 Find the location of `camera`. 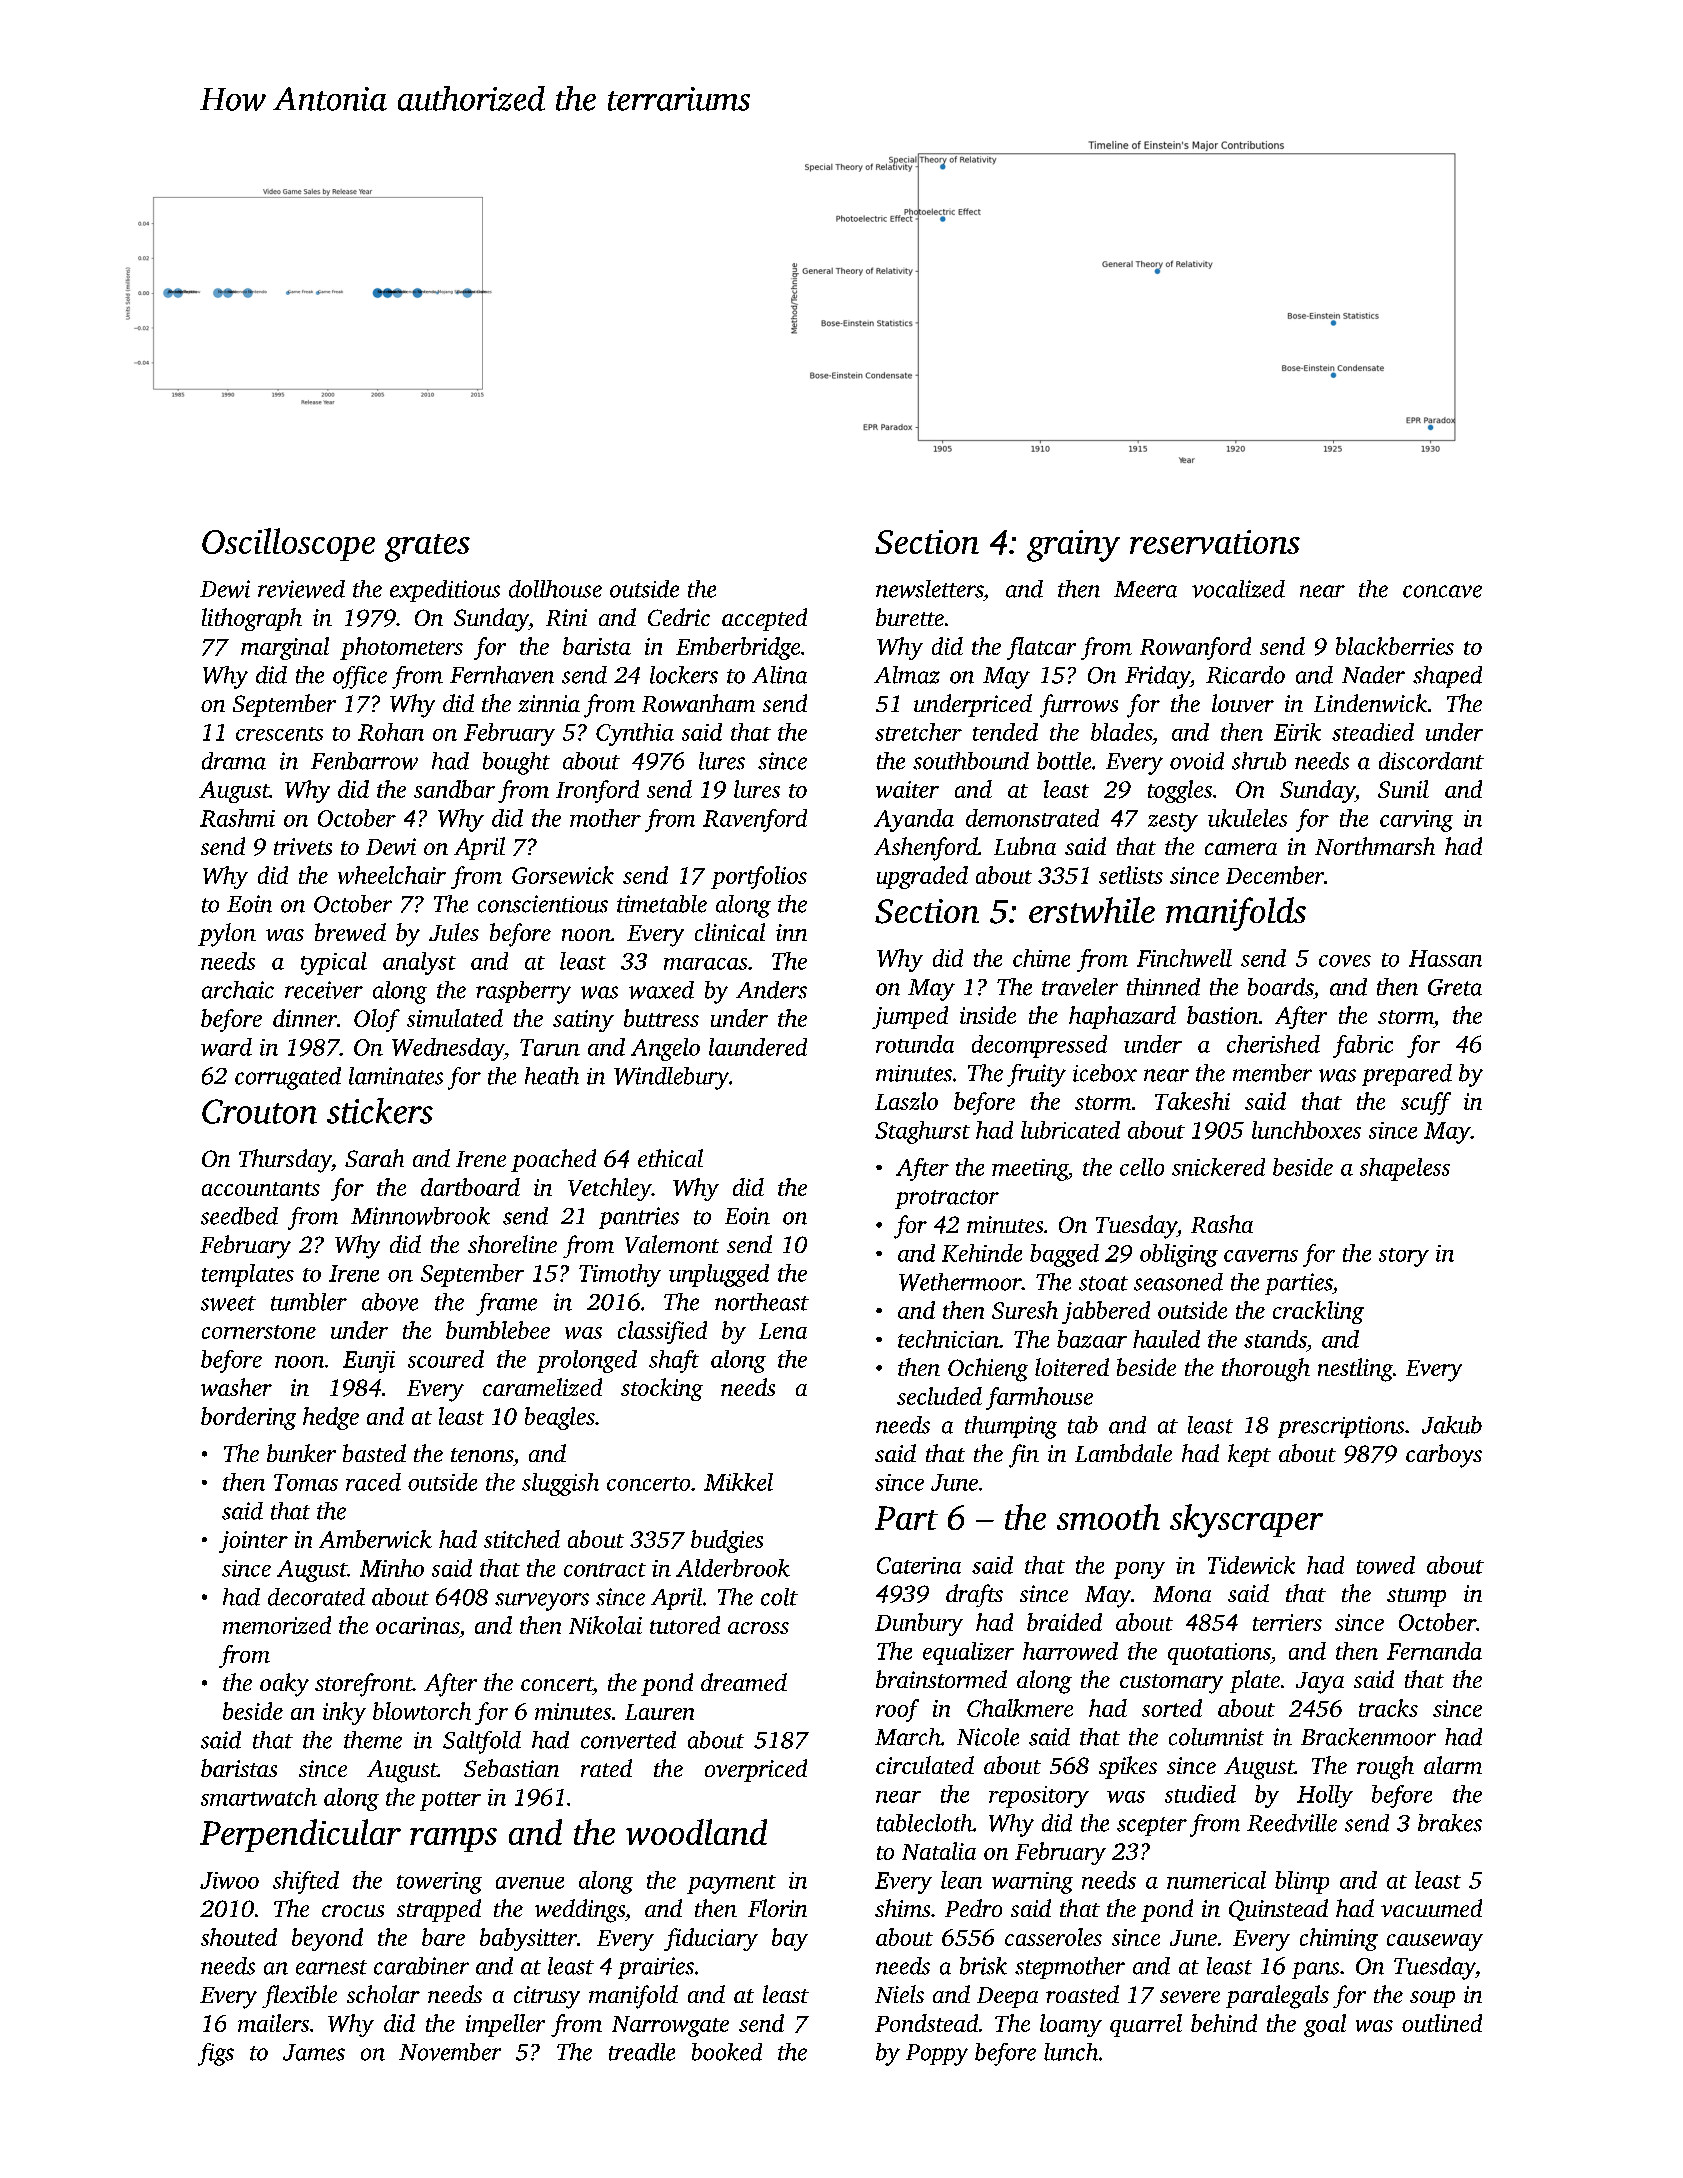

camera is located at coordinates (1241, 849).
